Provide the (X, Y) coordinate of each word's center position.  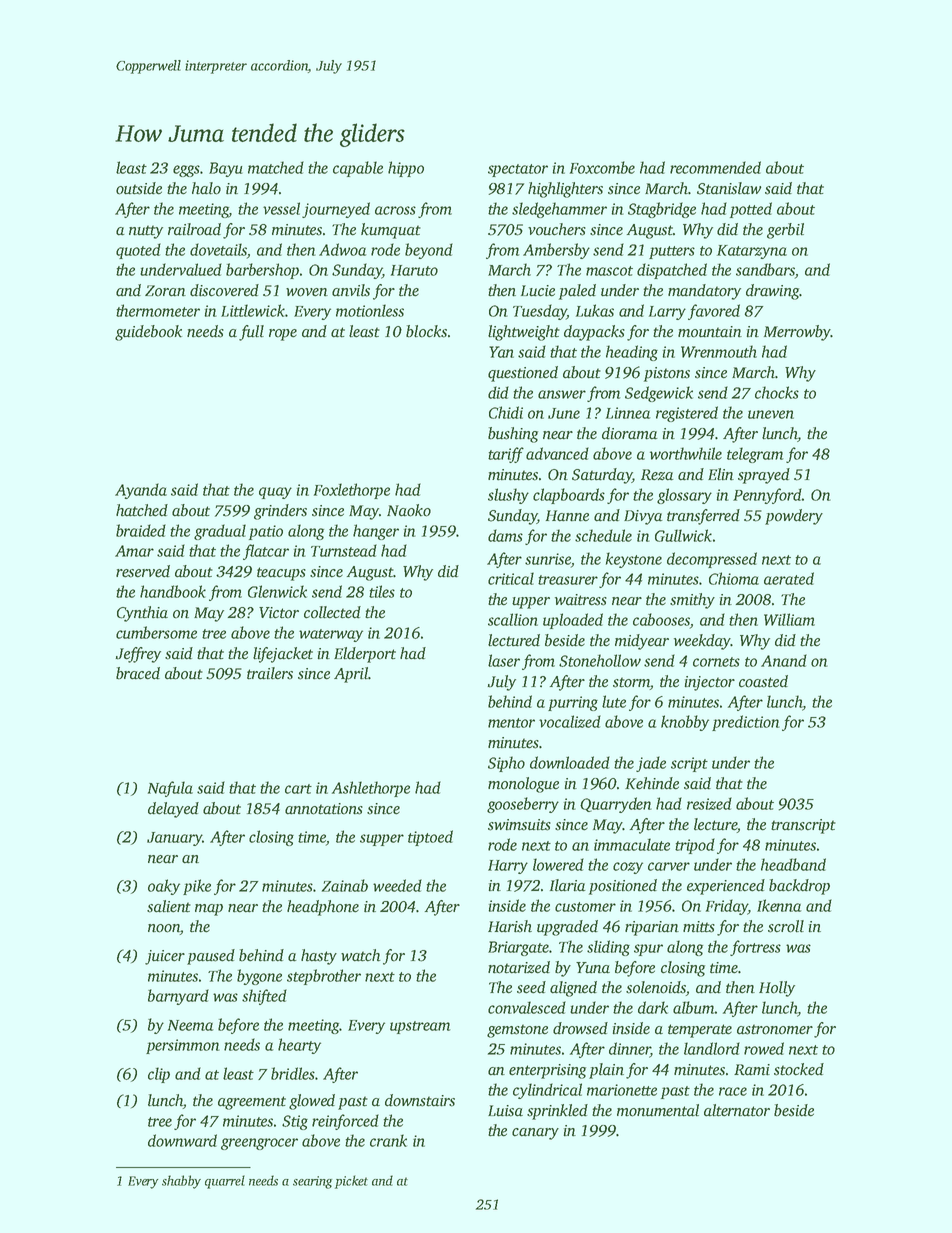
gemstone (517, 1031)
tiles (382, 591)
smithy (692, 601)
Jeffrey (138, 655)
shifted (264, 997)
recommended (715, 167)
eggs (186, 171)
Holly (777, 989)
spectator (518, 170)
